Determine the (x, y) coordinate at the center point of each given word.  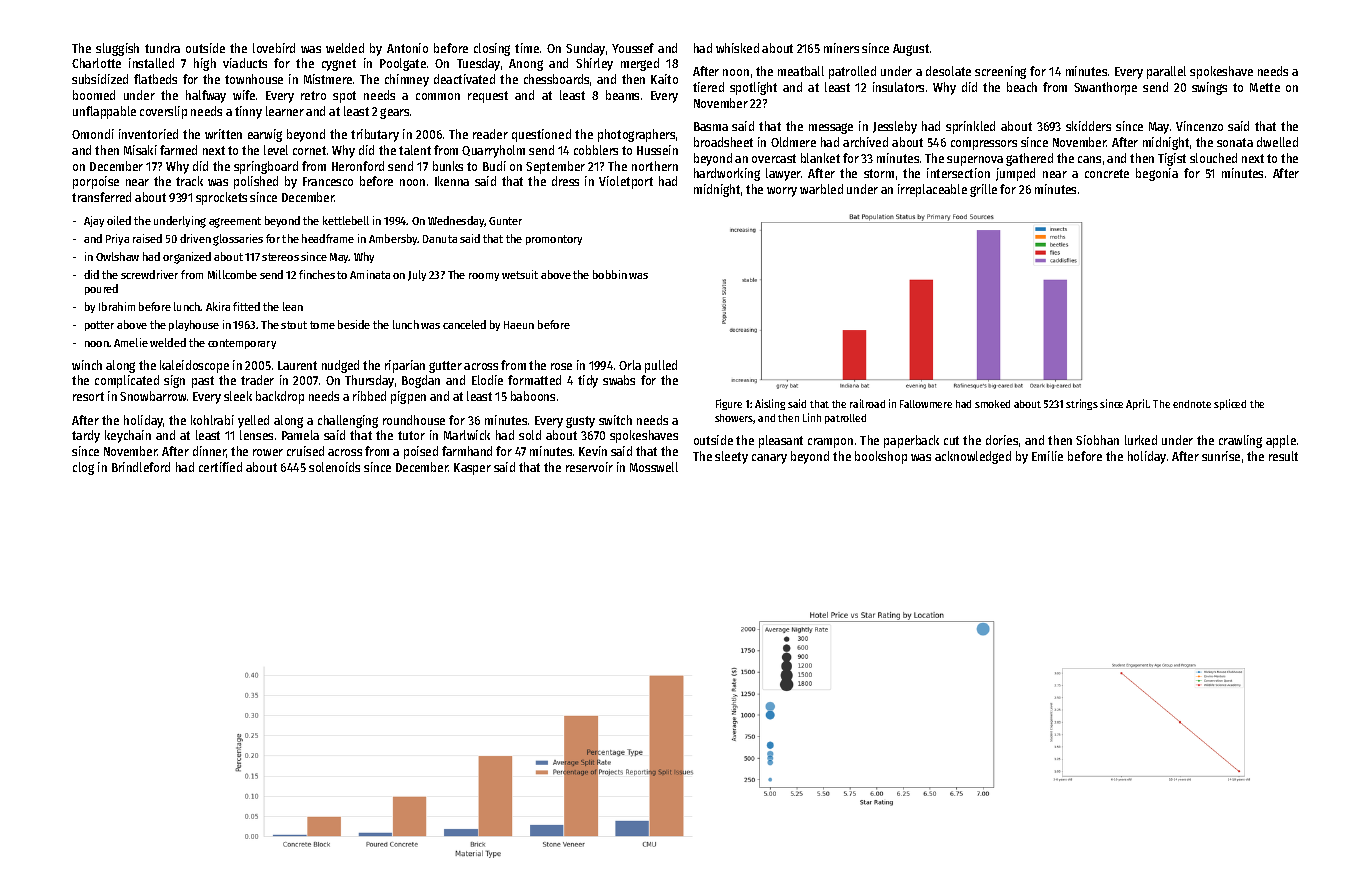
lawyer (783, 174)
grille (983, 190)
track (189, 181)
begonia (1157, 174)
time (527, 48)
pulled (661, 366)
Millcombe (232, 274)
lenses (256, 435)
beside (354, 324)
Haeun (519, 325)
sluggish (117, 49)
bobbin (610, 274)
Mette (1265, 87)
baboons (533, 396)
